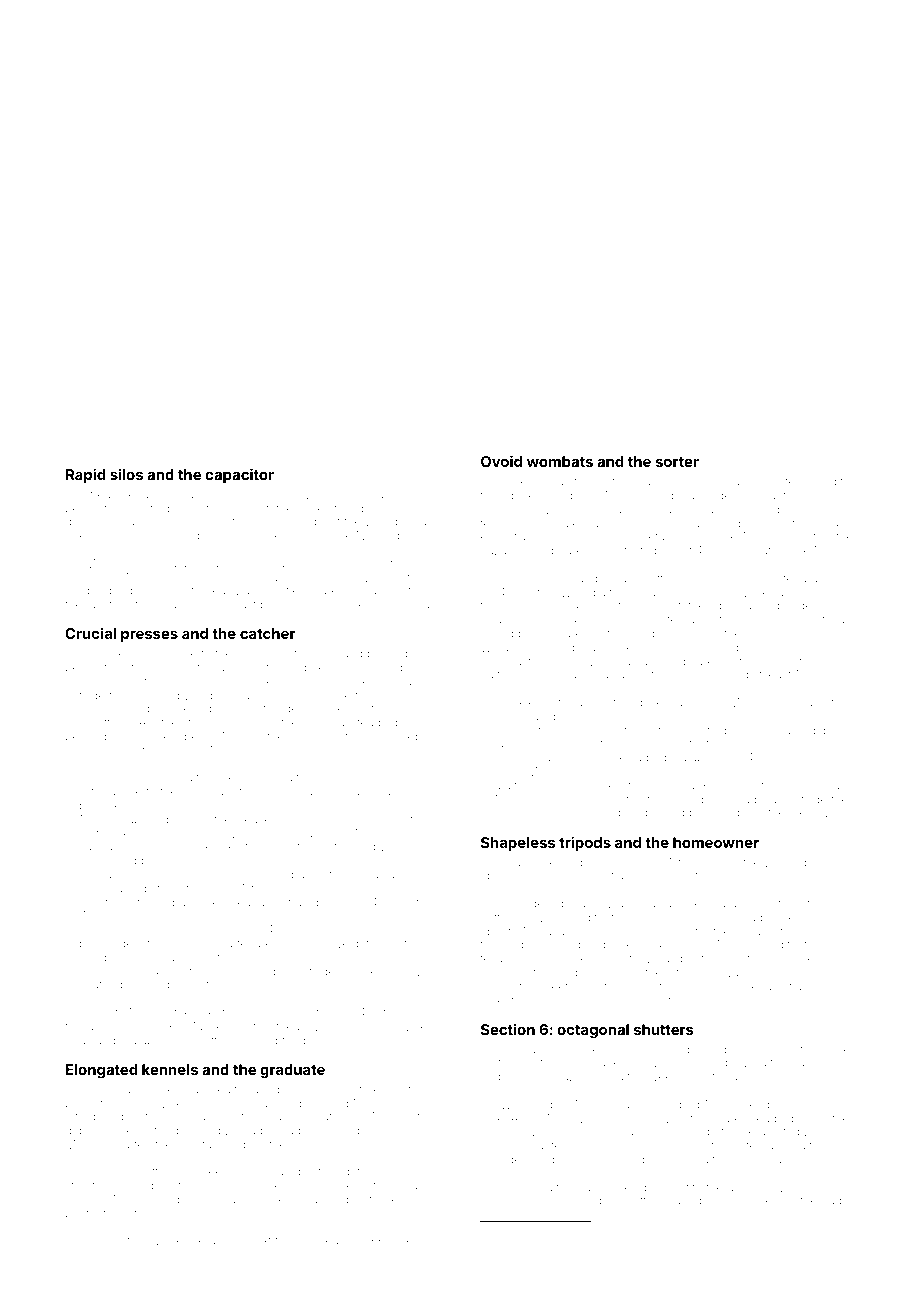 This image has height=1308, width=924. What do you see at coordinates (649, 814) in the image?
I see `disorganized` at bounding box center [649, 814].
